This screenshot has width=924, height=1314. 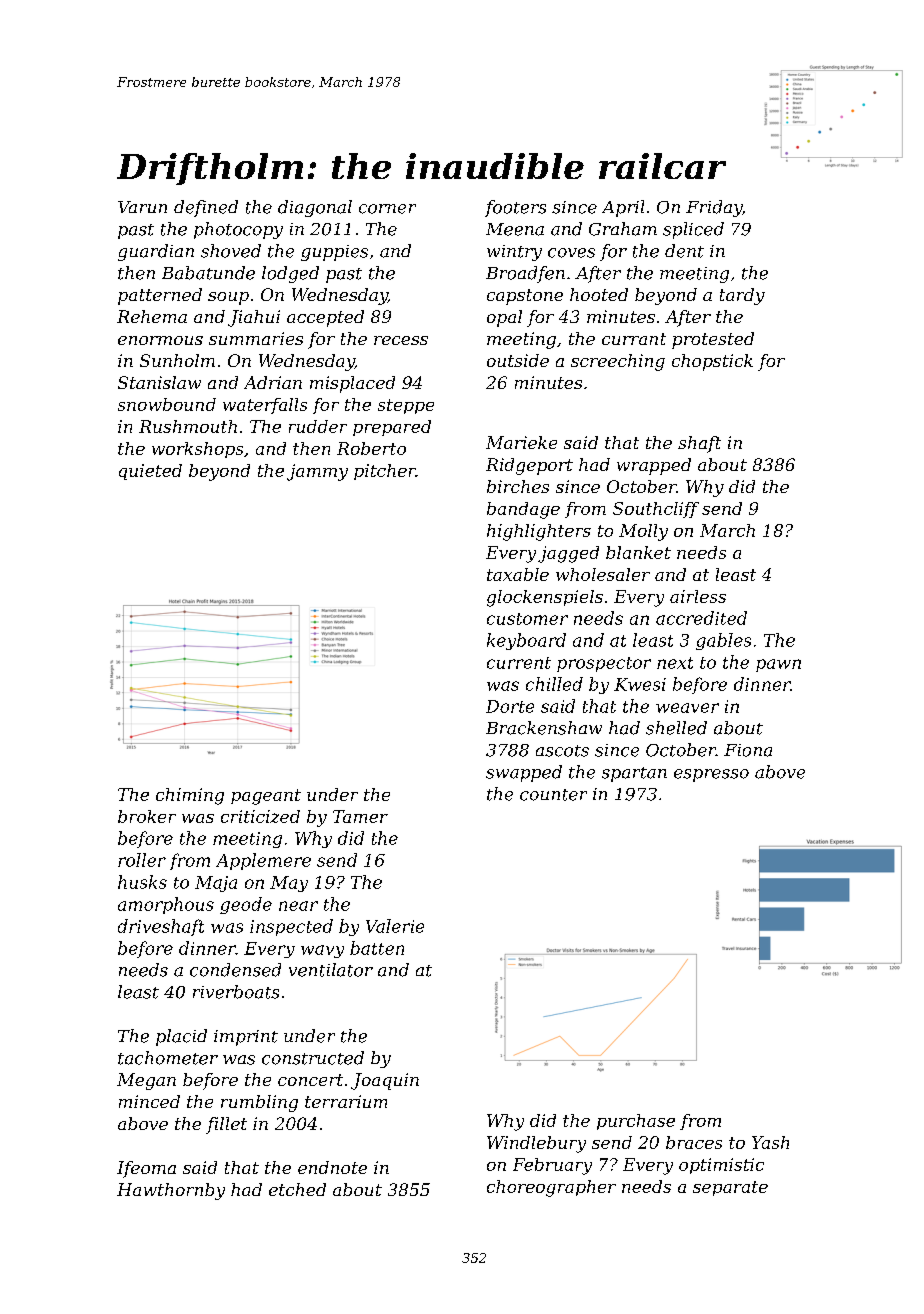 What do you see at coordinates (266, 797) in the screenshot?
I see `pageant` at bounding box center [266, 797].
